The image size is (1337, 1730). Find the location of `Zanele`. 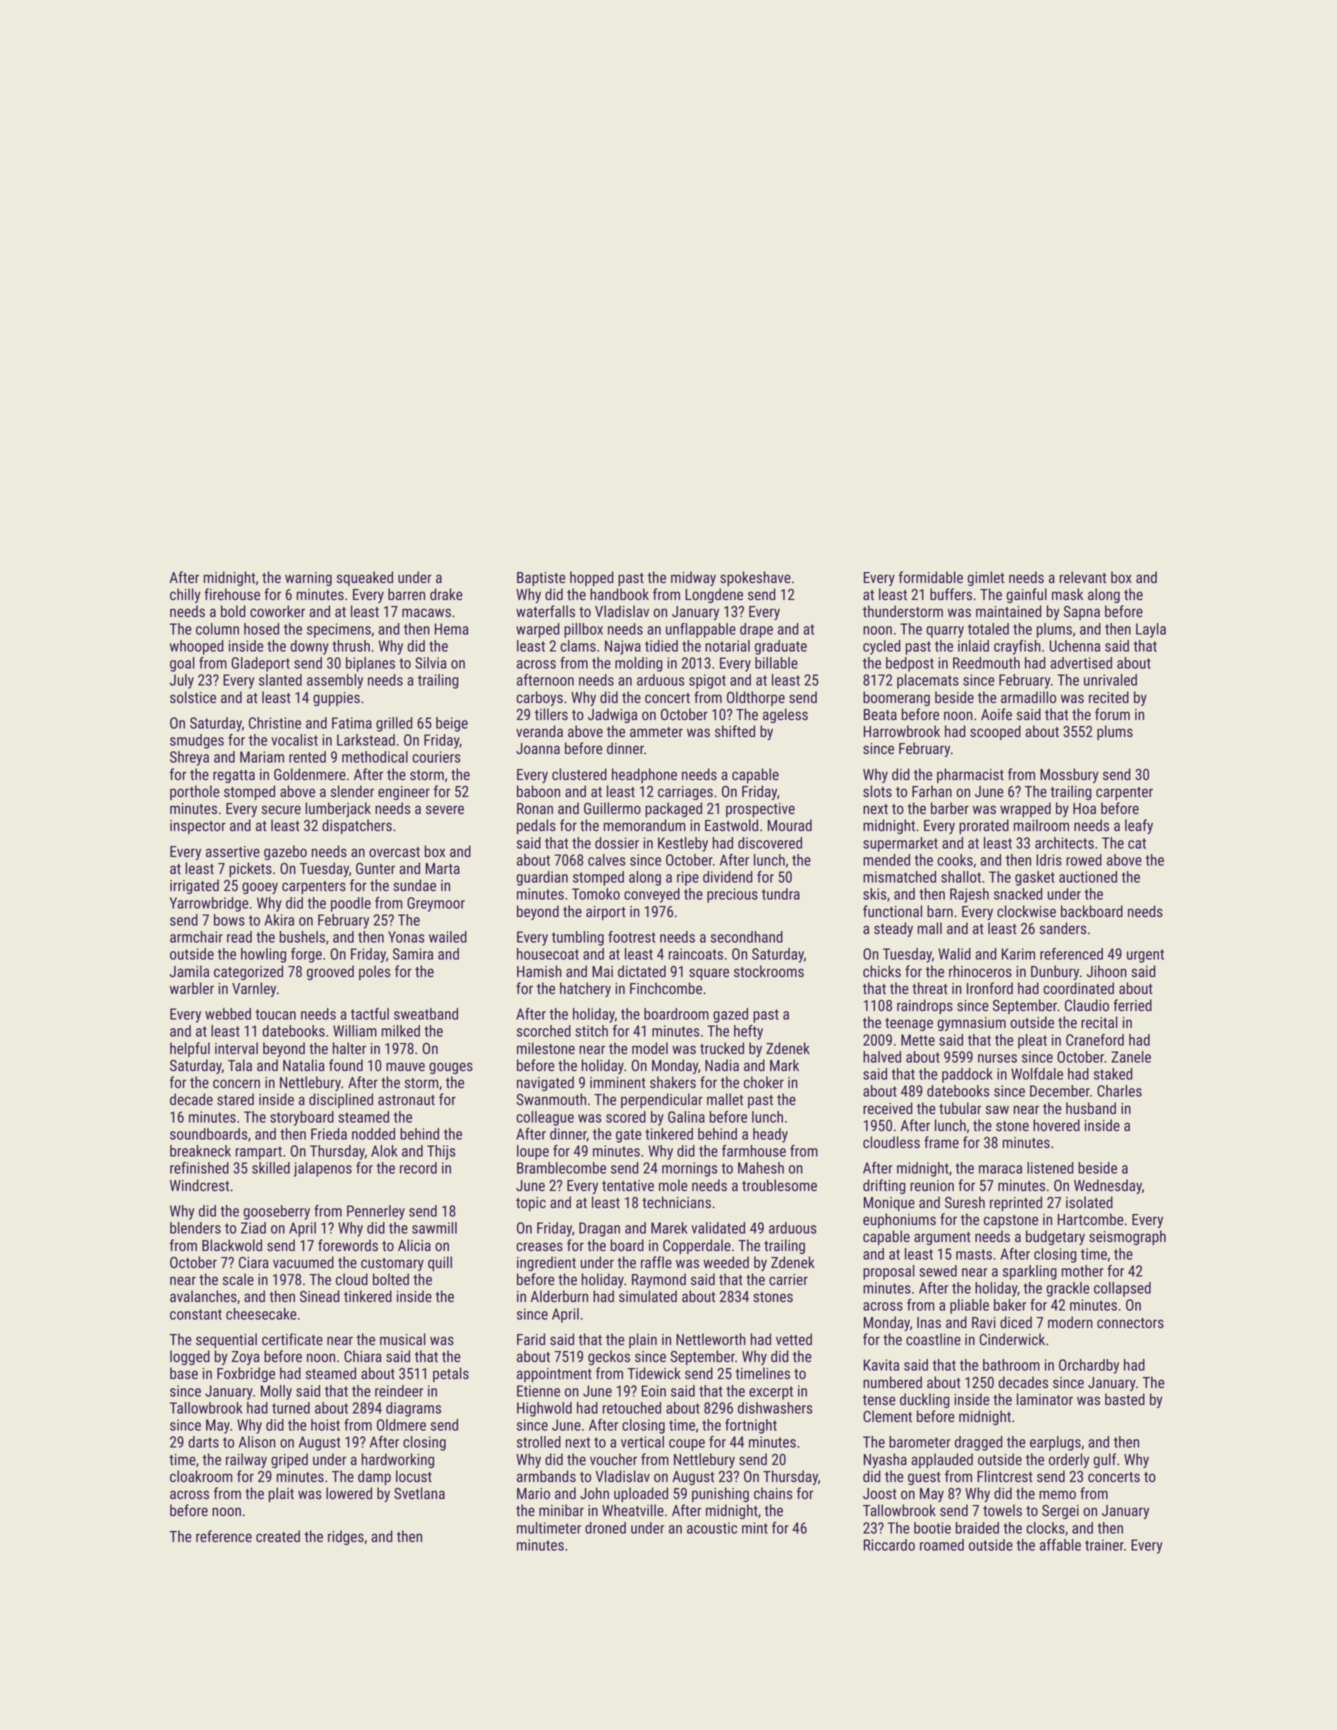

Zanele is located at coordinates (1131, 1057).
